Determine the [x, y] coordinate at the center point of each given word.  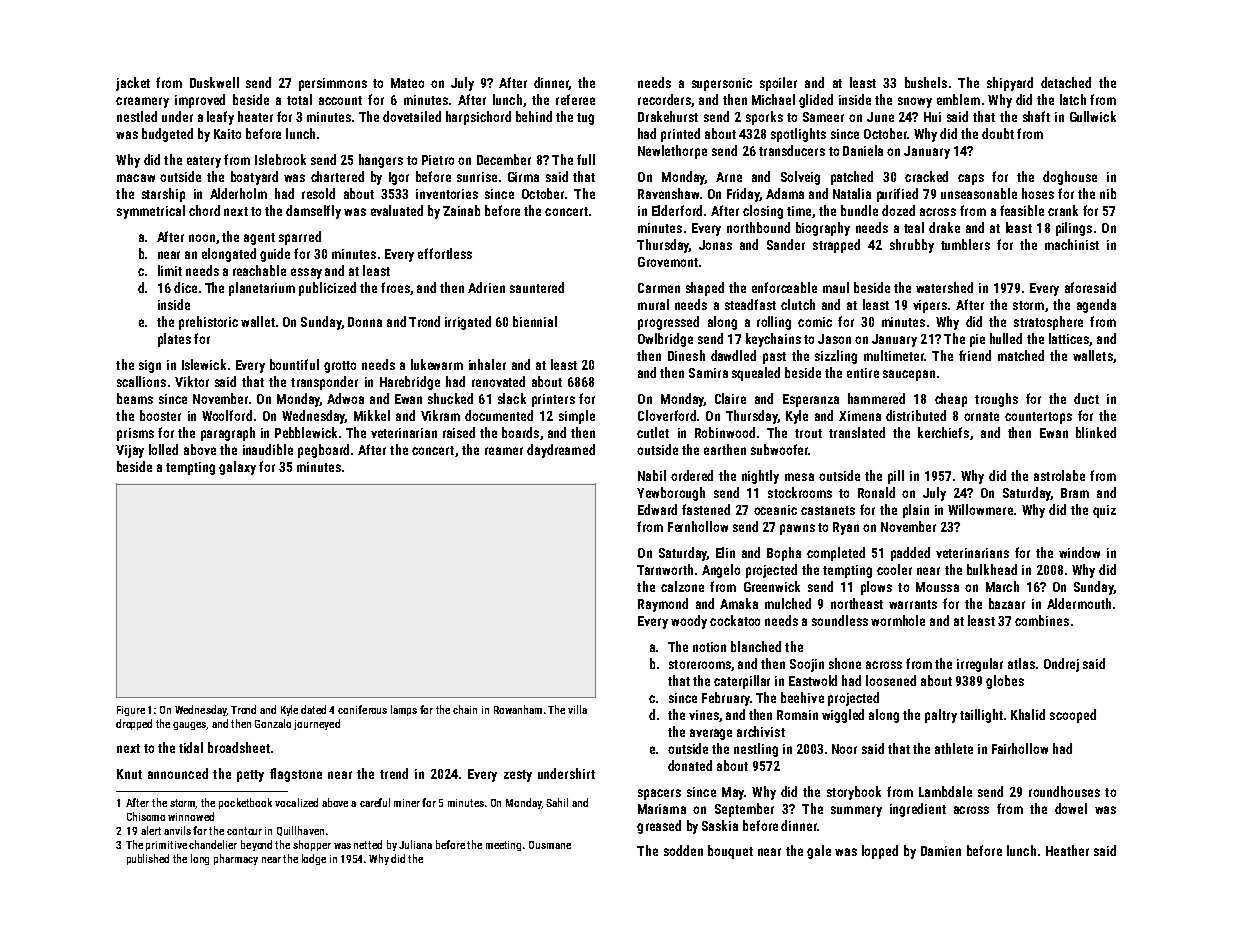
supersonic [722, 84]
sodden [683, 850]
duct [1086, 398]
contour [244, 831]
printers [553, 400]
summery [856, 811]
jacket [133, 84]
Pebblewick [306, 432]
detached [1066, 82]
